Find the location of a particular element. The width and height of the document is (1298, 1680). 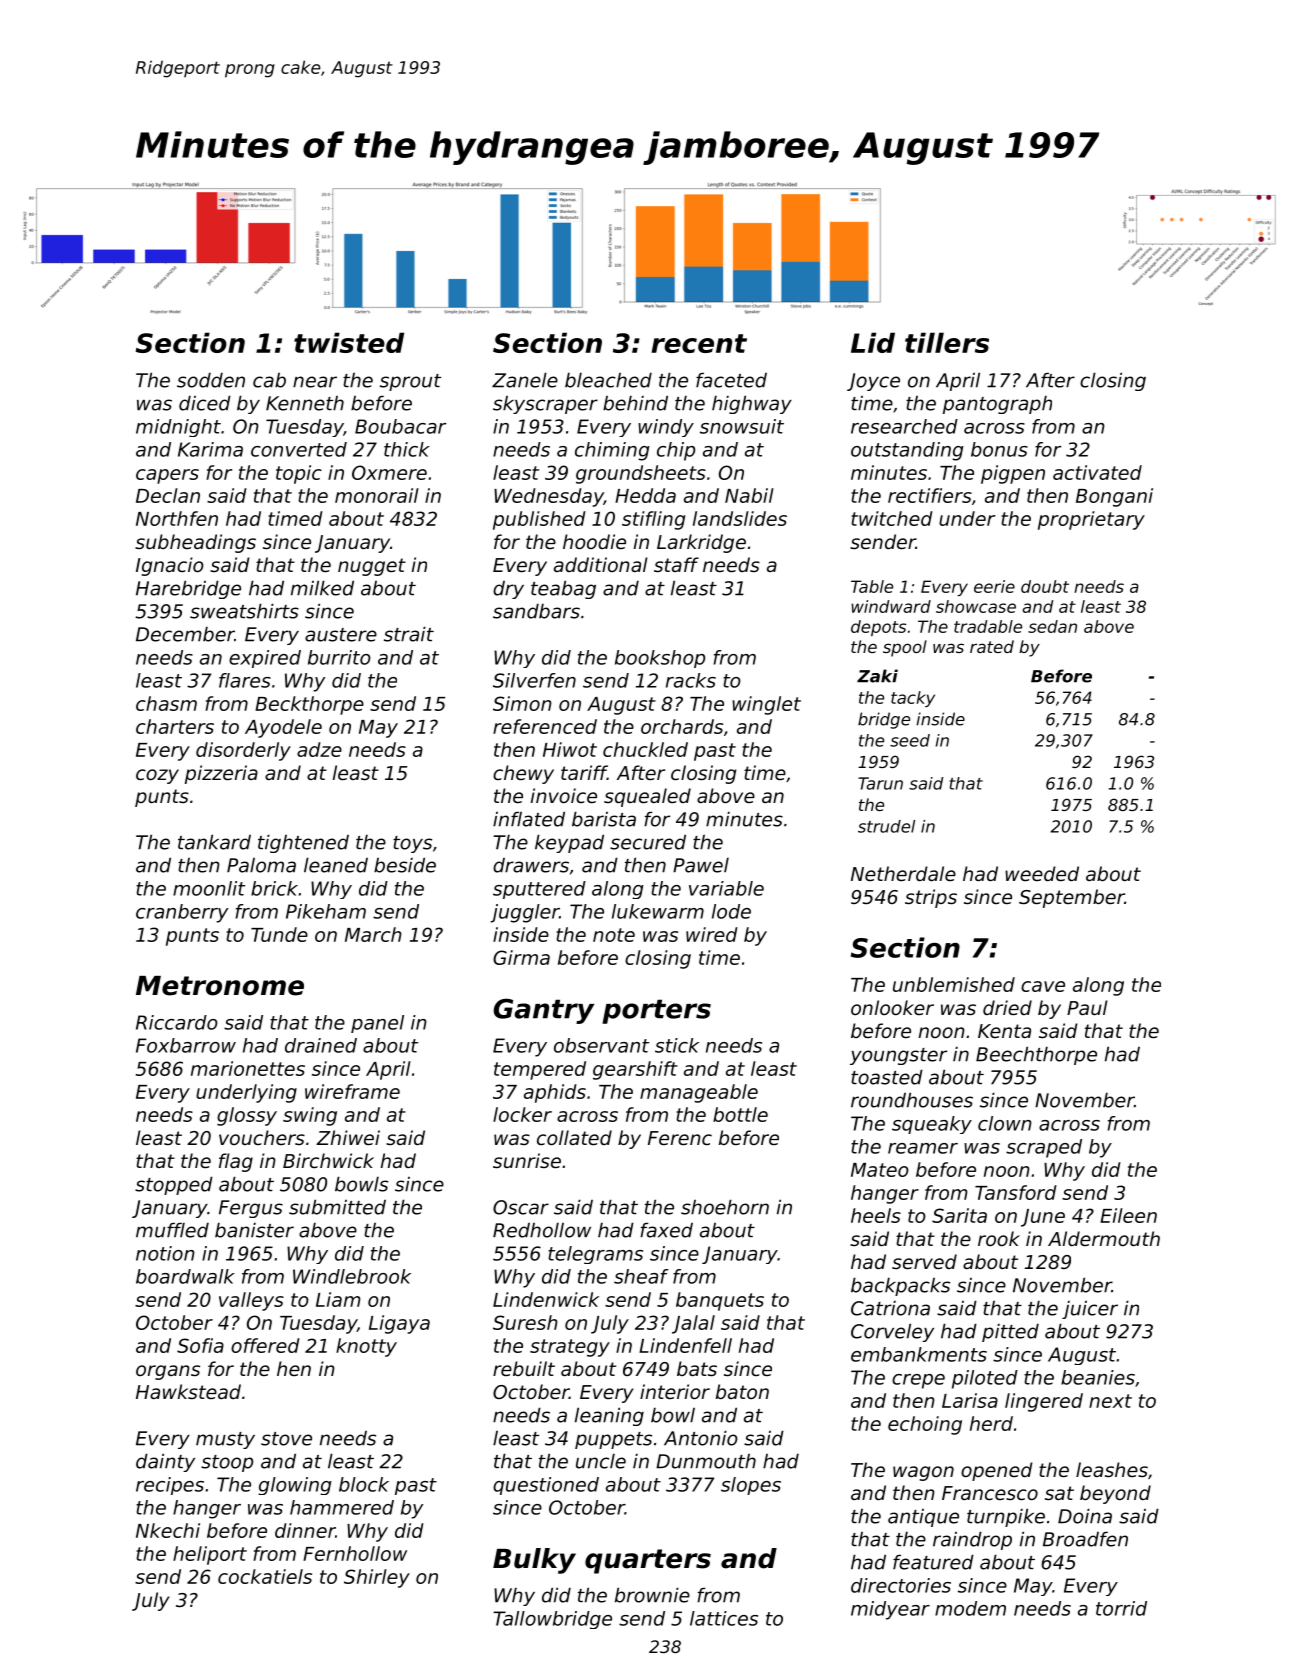

chasm is located at coordinates (166, 703).
